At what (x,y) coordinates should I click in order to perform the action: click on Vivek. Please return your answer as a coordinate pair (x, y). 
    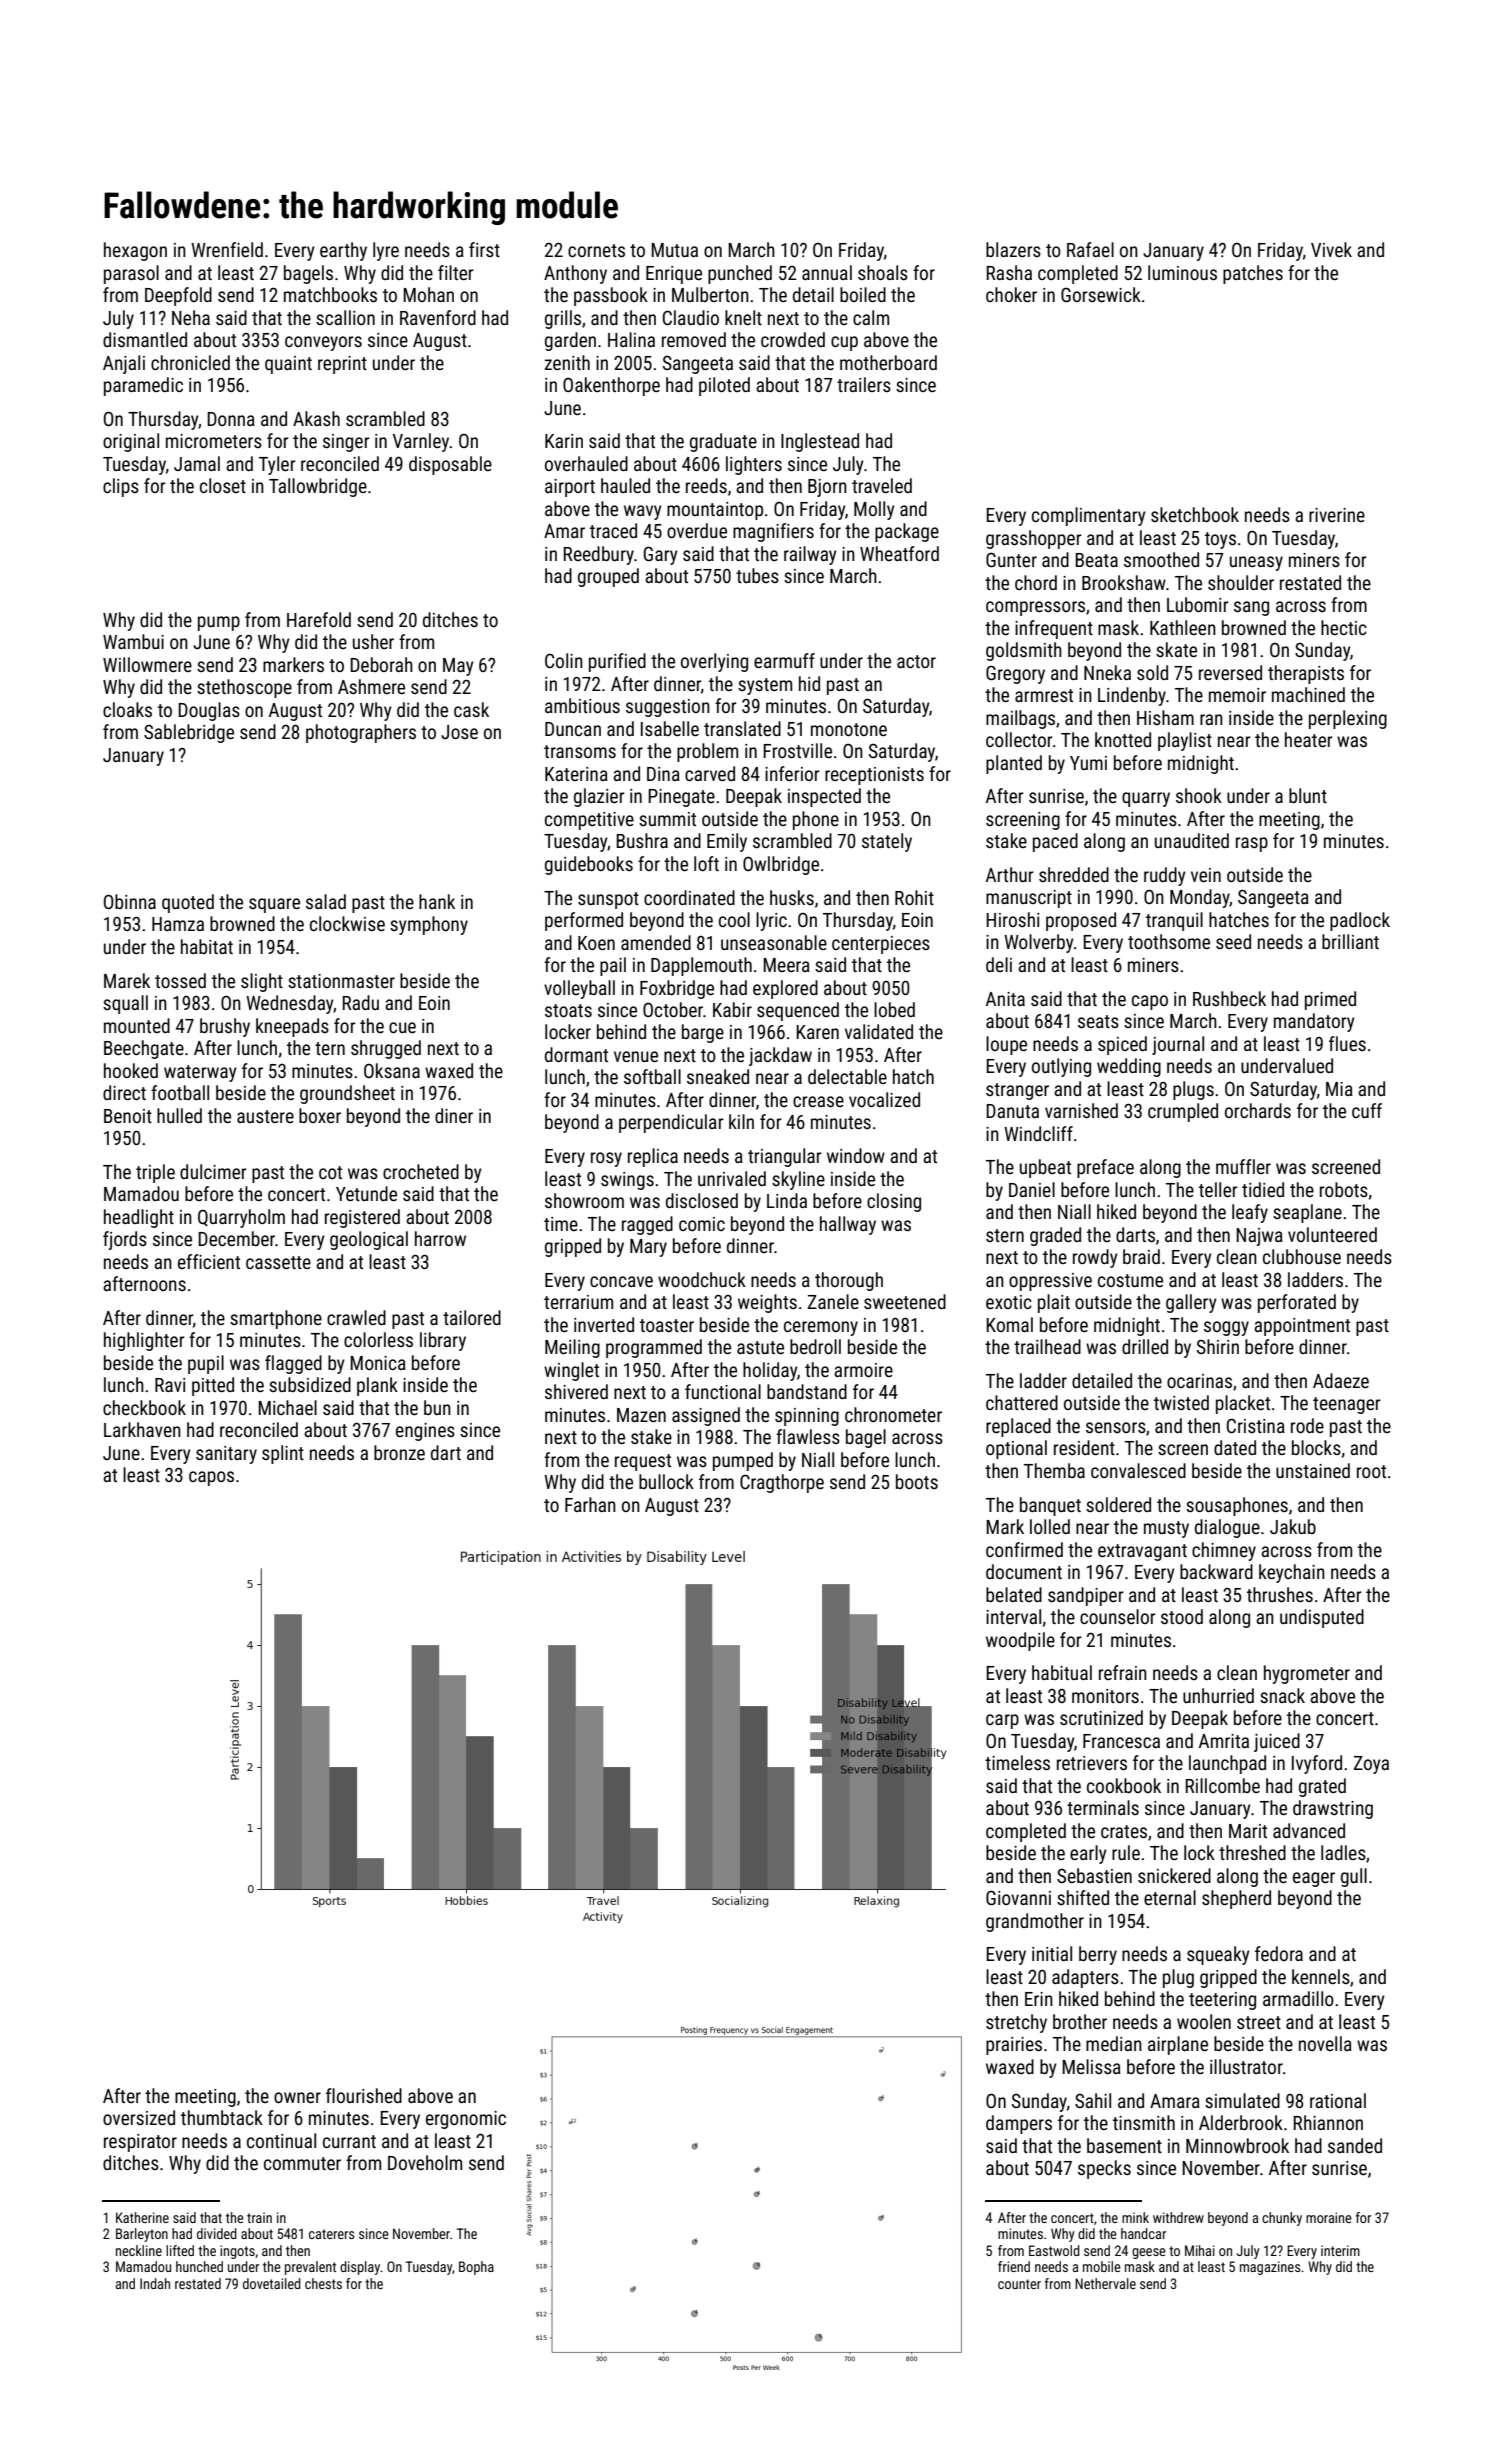
    Looking at the image, I should click on (1331, 249).
